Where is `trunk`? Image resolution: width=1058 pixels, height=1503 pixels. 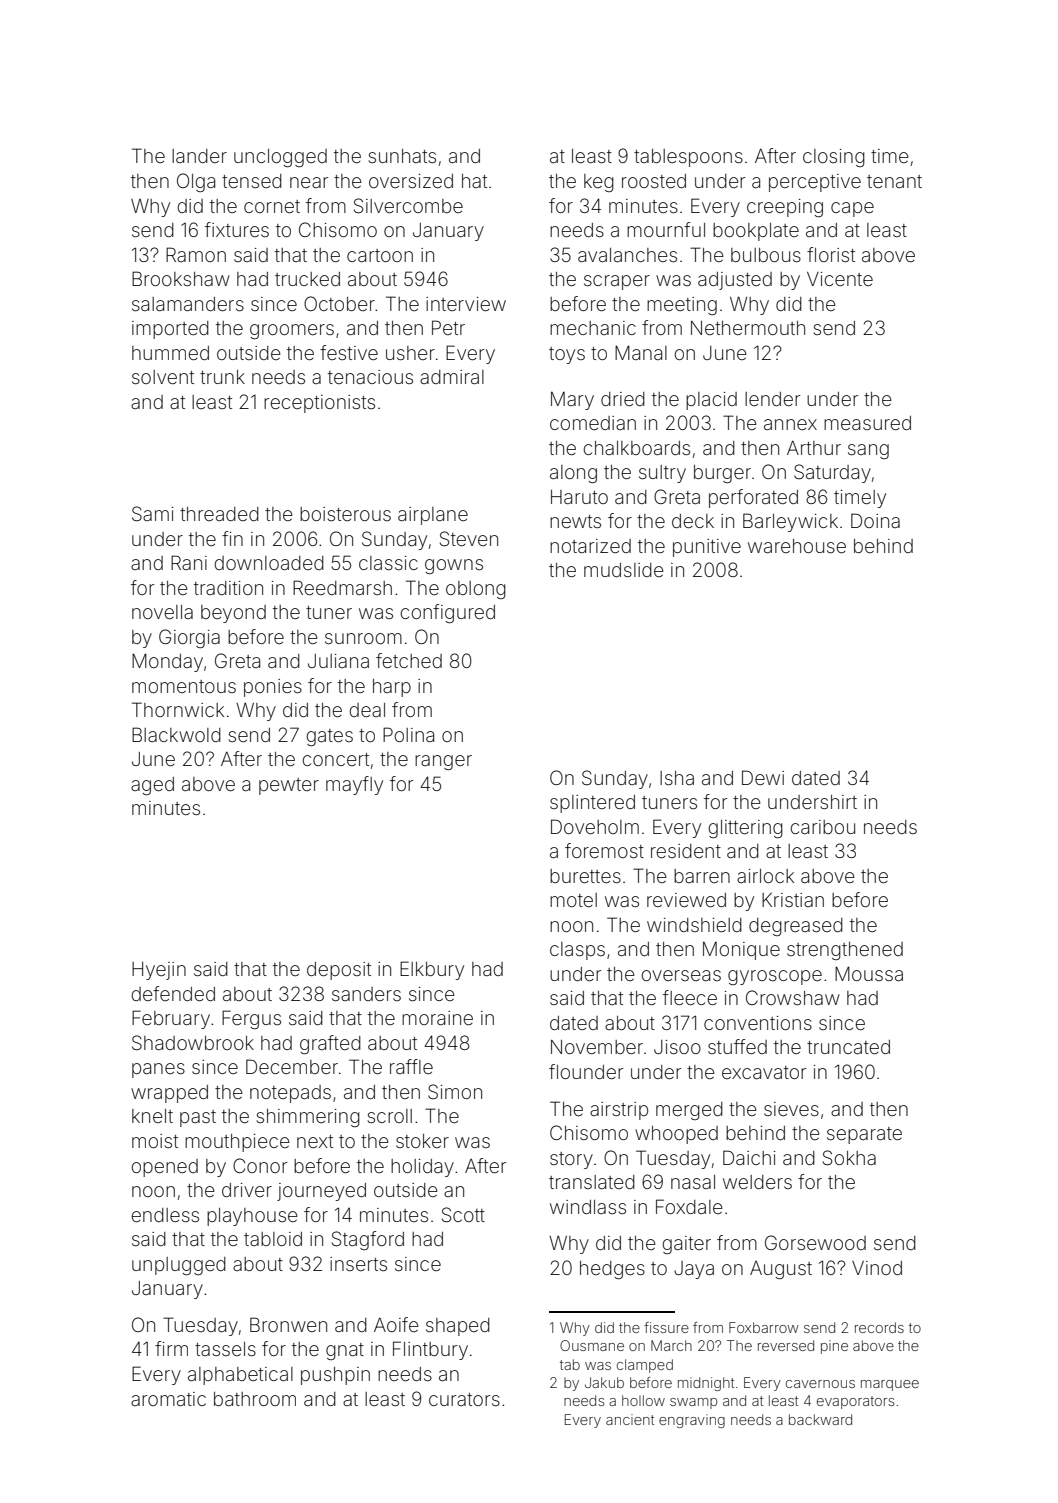 trunk is located at coordinates (222, 377).
